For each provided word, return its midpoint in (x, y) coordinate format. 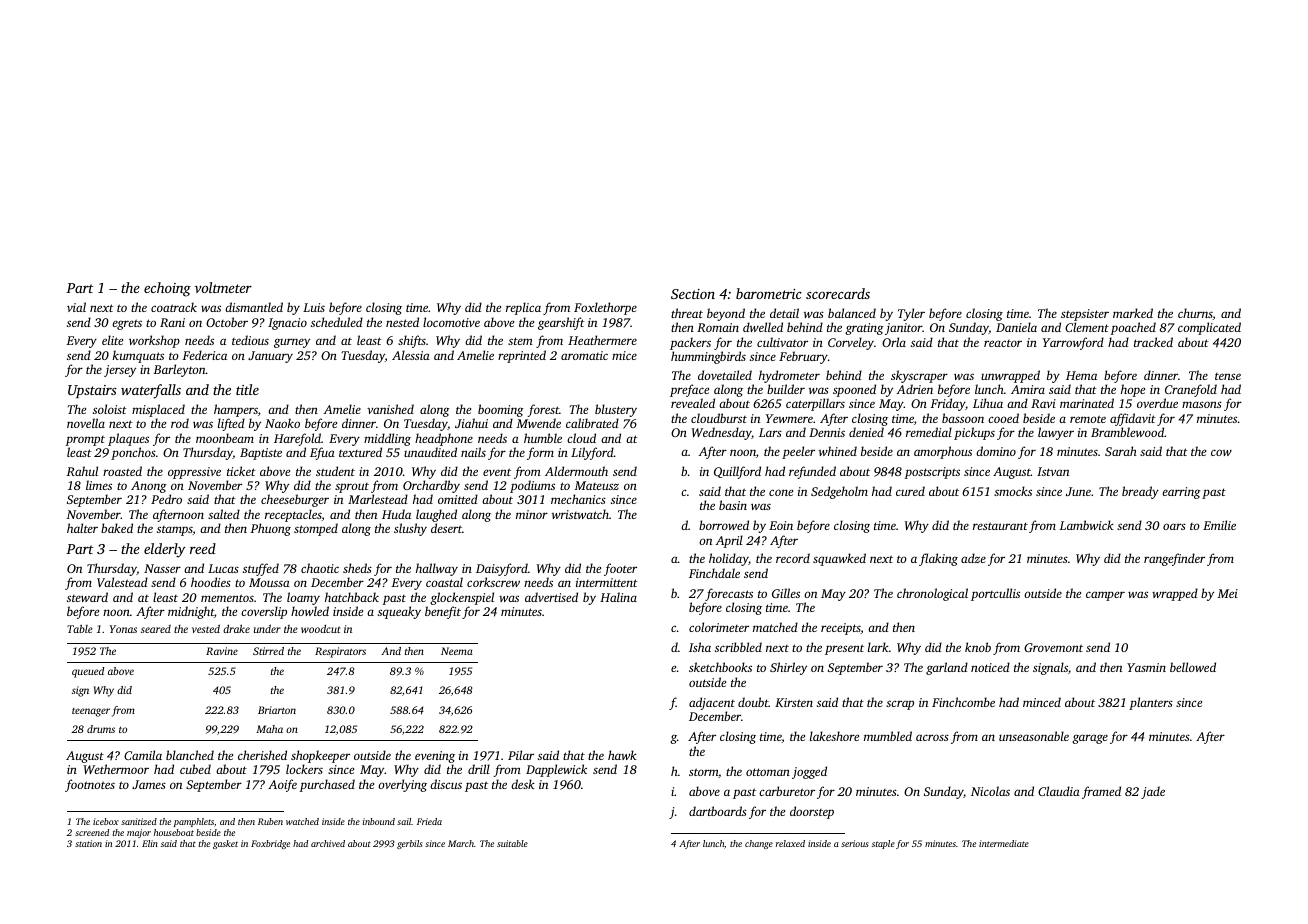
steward (87, 597)
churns (1195, 313)
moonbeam (225, 438)
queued (88, 672)
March (461, 843)
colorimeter (719, 627)
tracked (1153, 342)
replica (523, 308)
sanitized (139, 821)
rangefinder (1174, 559)
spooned (854, 390)
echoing (167, 289)
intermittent (607, 582)
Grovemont (1053, 647)
